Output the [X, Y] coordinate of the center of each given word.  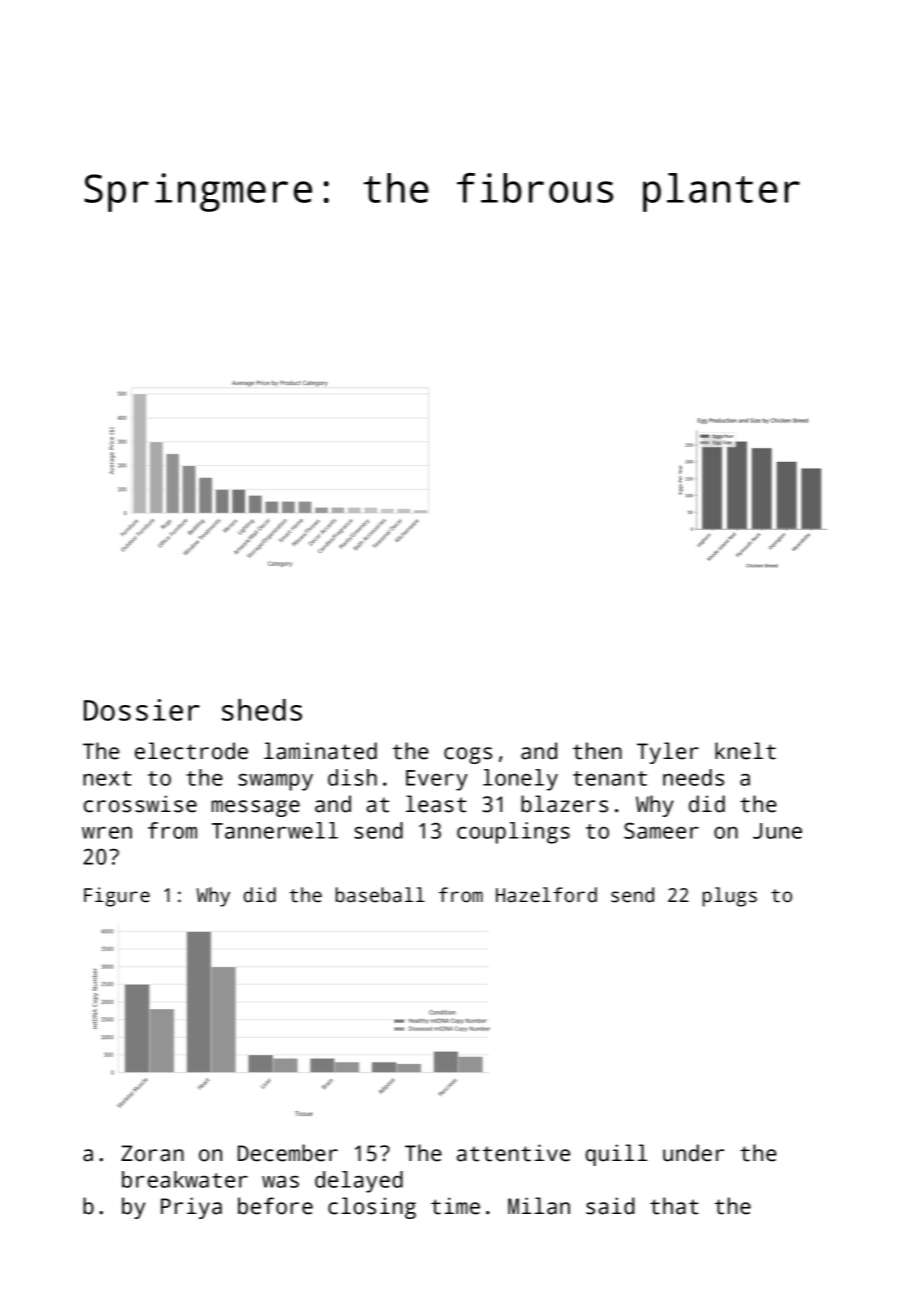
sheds [262, 710]
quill [616, 1155]
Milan [539, 1206]
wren [107, 833]
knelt [745, 751]
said [610, 1206]
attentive [513, 1153]
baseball [380, 895]
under [693, 1153]
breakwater [185, 1179]
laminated [320, 751]
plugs [730, 897]
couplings [513, 833]
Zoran [152, 1153]
